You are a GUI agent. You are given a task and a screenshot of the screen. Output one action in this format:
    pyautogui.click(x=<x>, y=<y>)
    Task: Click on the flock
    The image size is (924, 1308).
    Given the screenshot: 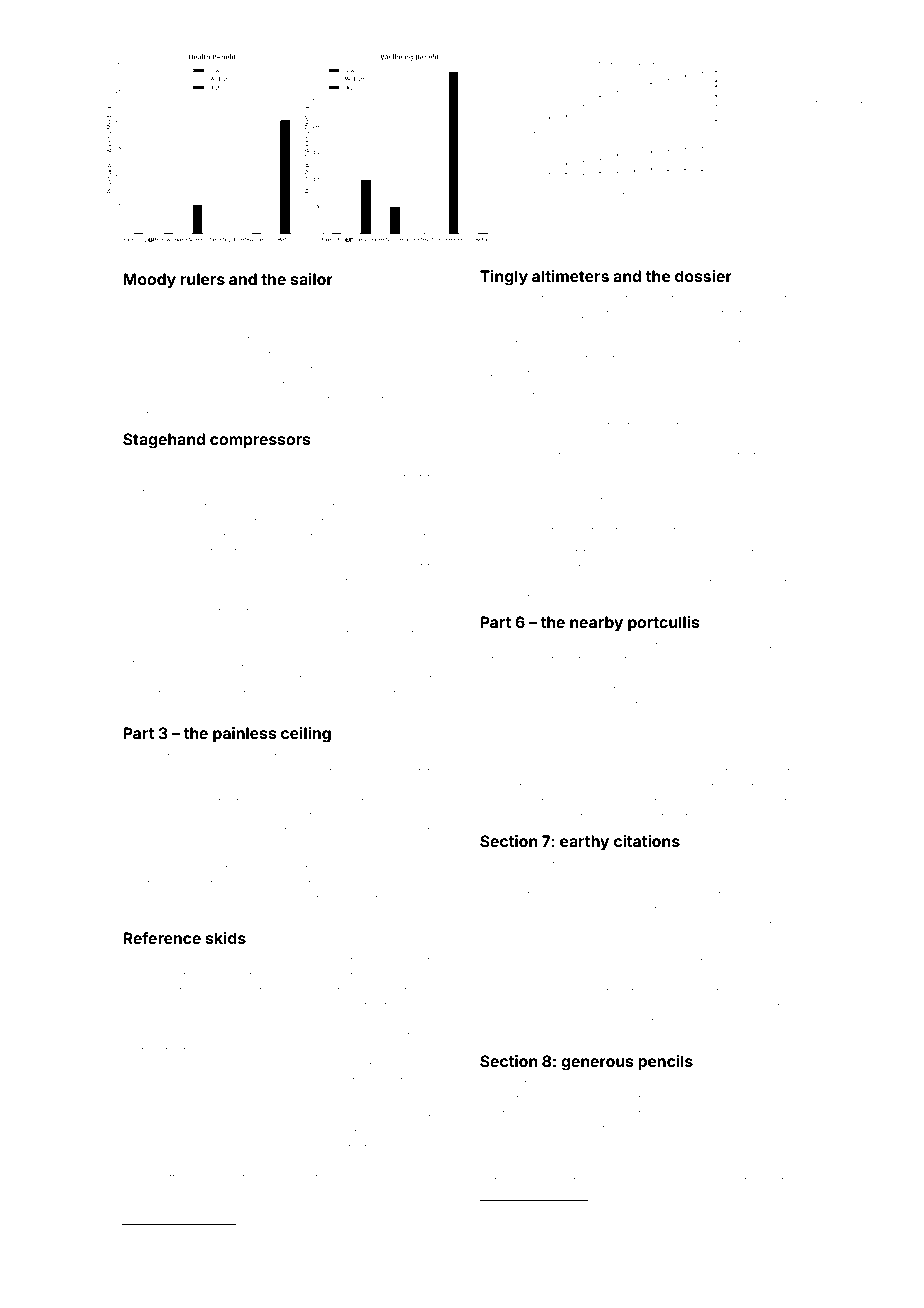 What is the action you would take?
    pyautogui.click(x=350, y=678)
